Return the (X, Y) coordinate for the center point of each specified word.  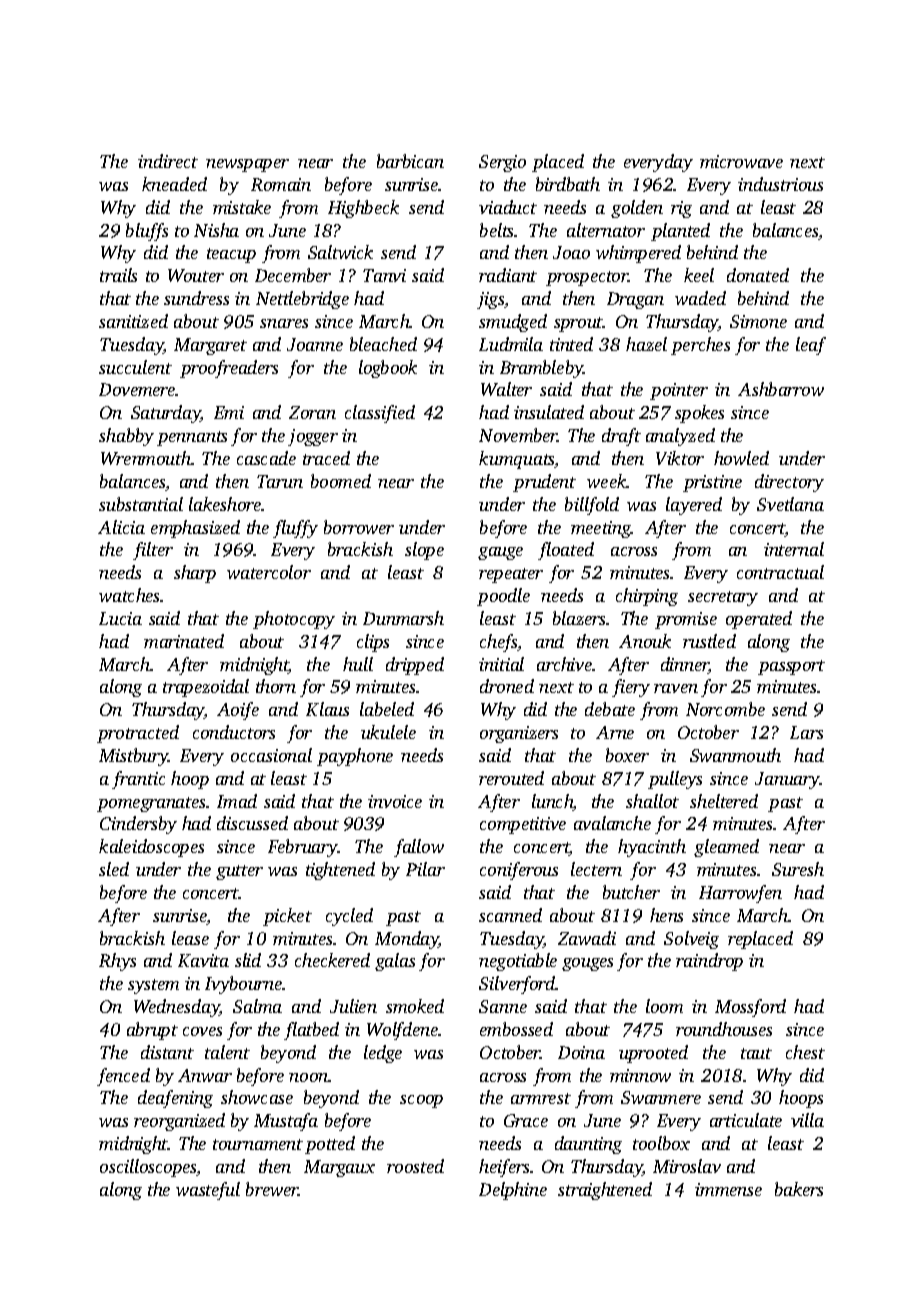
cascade (266, 458)
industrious (780, 184)
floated (566, 551)
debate (610, 709)
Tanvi (384, 275)
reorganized (179, 1122)
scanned (510, 915)
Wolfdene (403, 1031)
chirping (647, 597)
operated (759, 620)
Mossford (750, 1008)
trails (118, 275)
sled (114, 869)
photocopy (294, 620)
